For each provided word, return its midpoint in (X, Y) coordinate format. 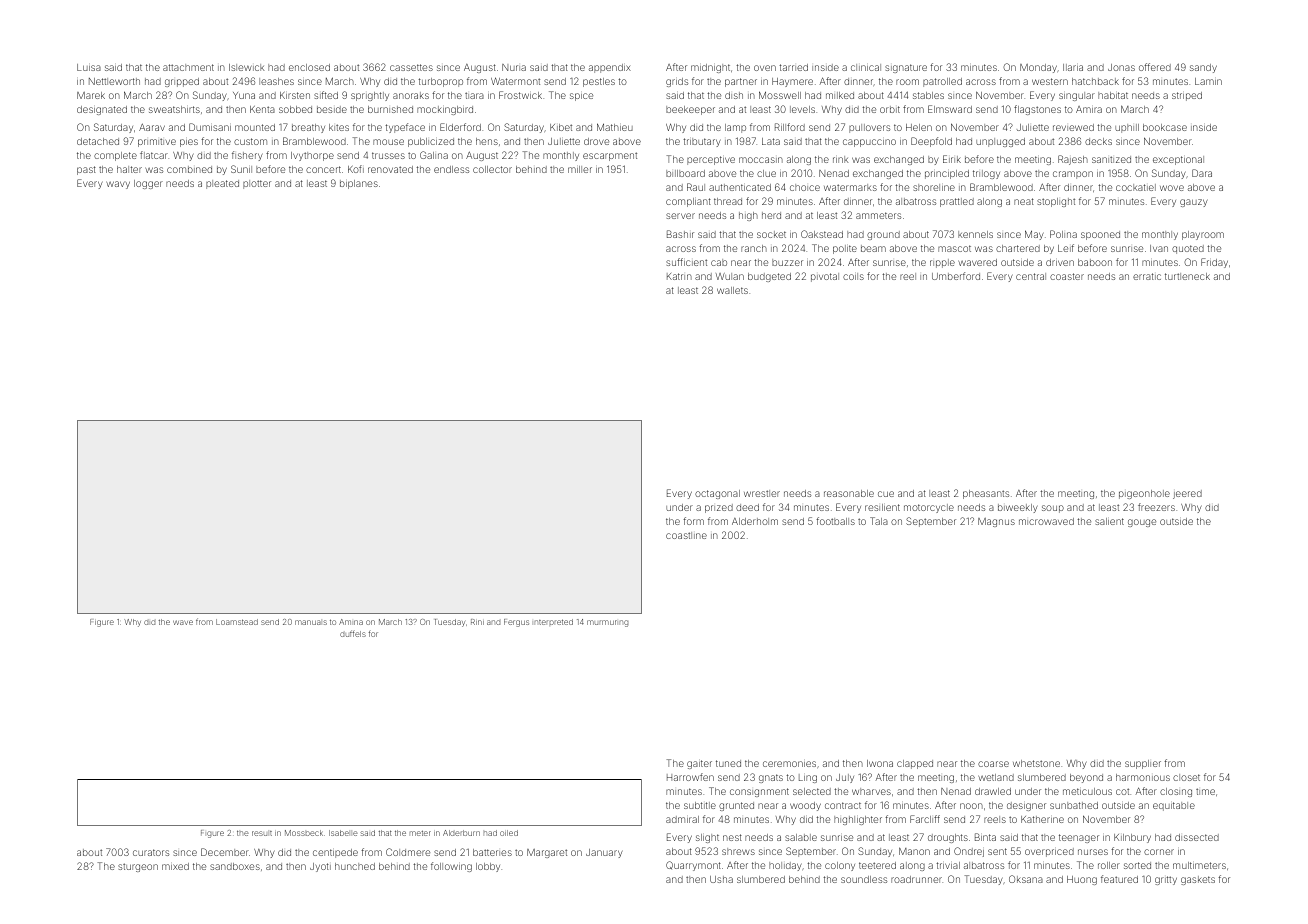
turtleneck (1187, 276)
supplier (1143, 764)
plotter (257, 184)
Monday (1038, 68)
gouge (1142, 523)
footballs (835, 521)
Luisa (89, 67)
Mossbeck (304, 833)
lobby (488, 867)
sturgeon (138, 867)
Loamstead (237, 622)
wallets (732, 290)
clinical (866, 67)
